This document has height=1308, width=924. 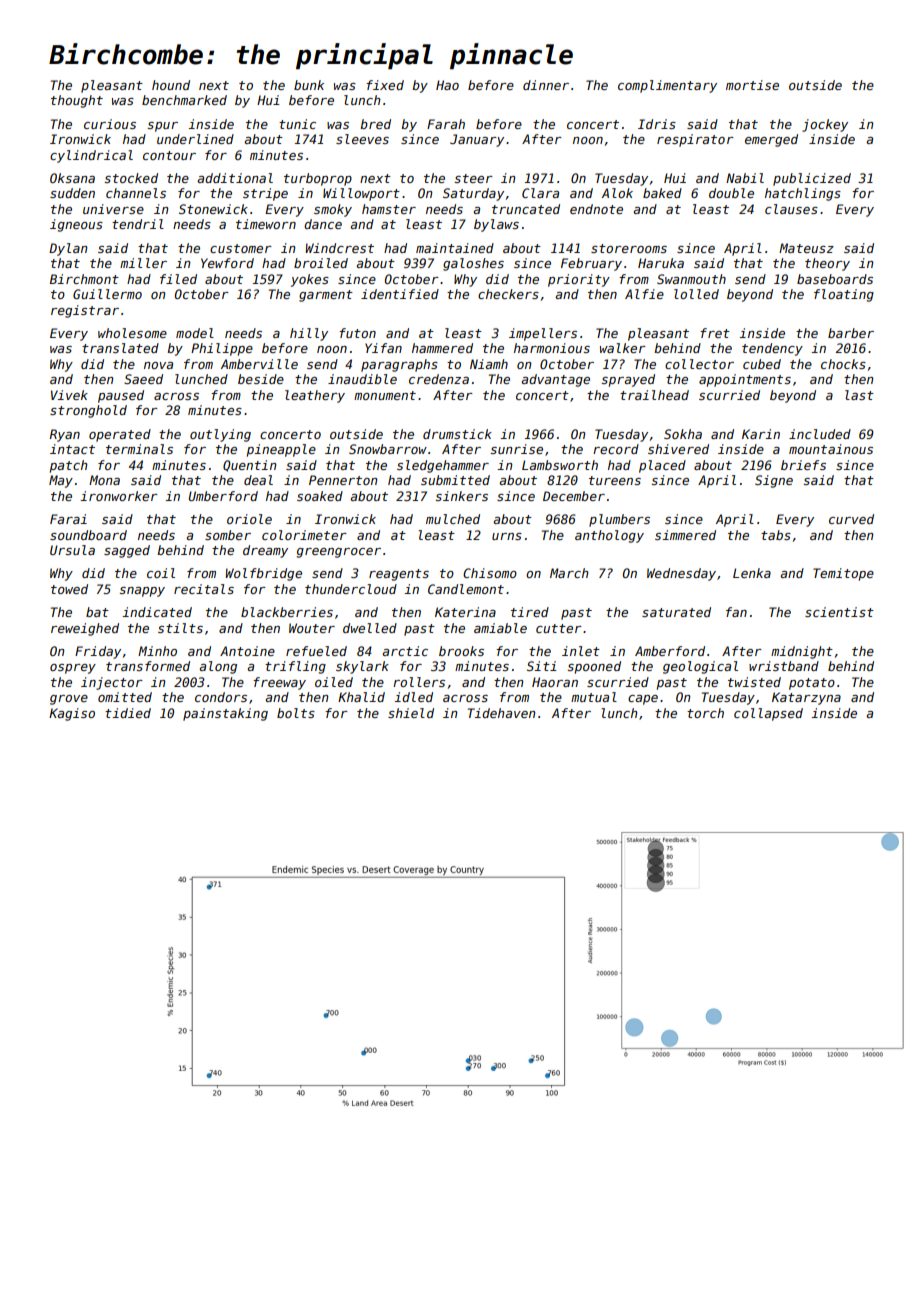 I want to click on Chisomo, so click(x=490, y=573).
